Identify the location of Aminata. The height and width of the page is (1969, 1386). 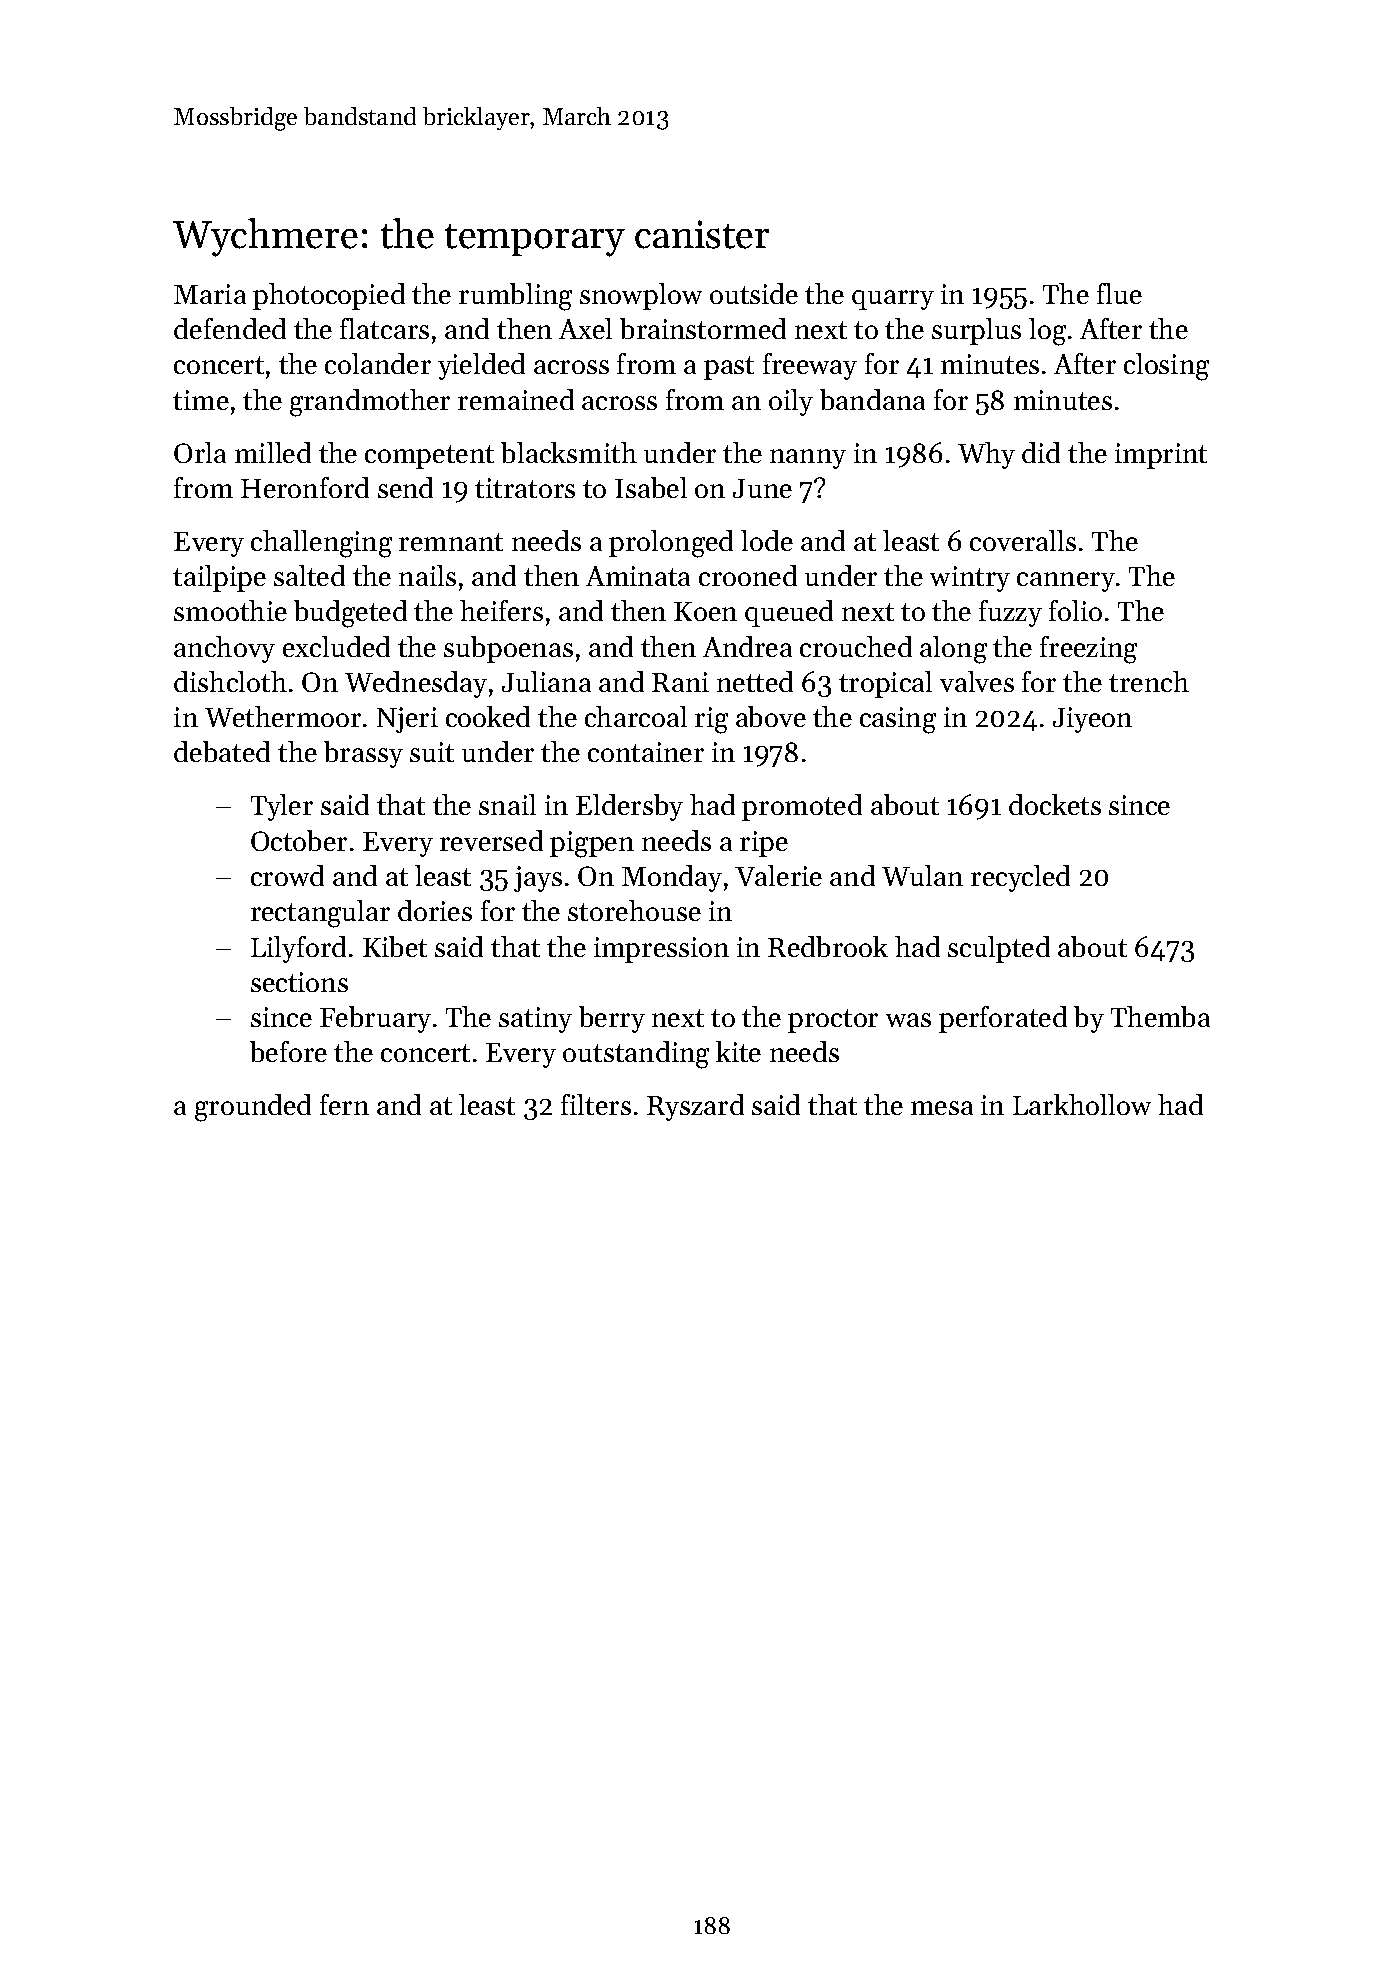
(638, 576).
